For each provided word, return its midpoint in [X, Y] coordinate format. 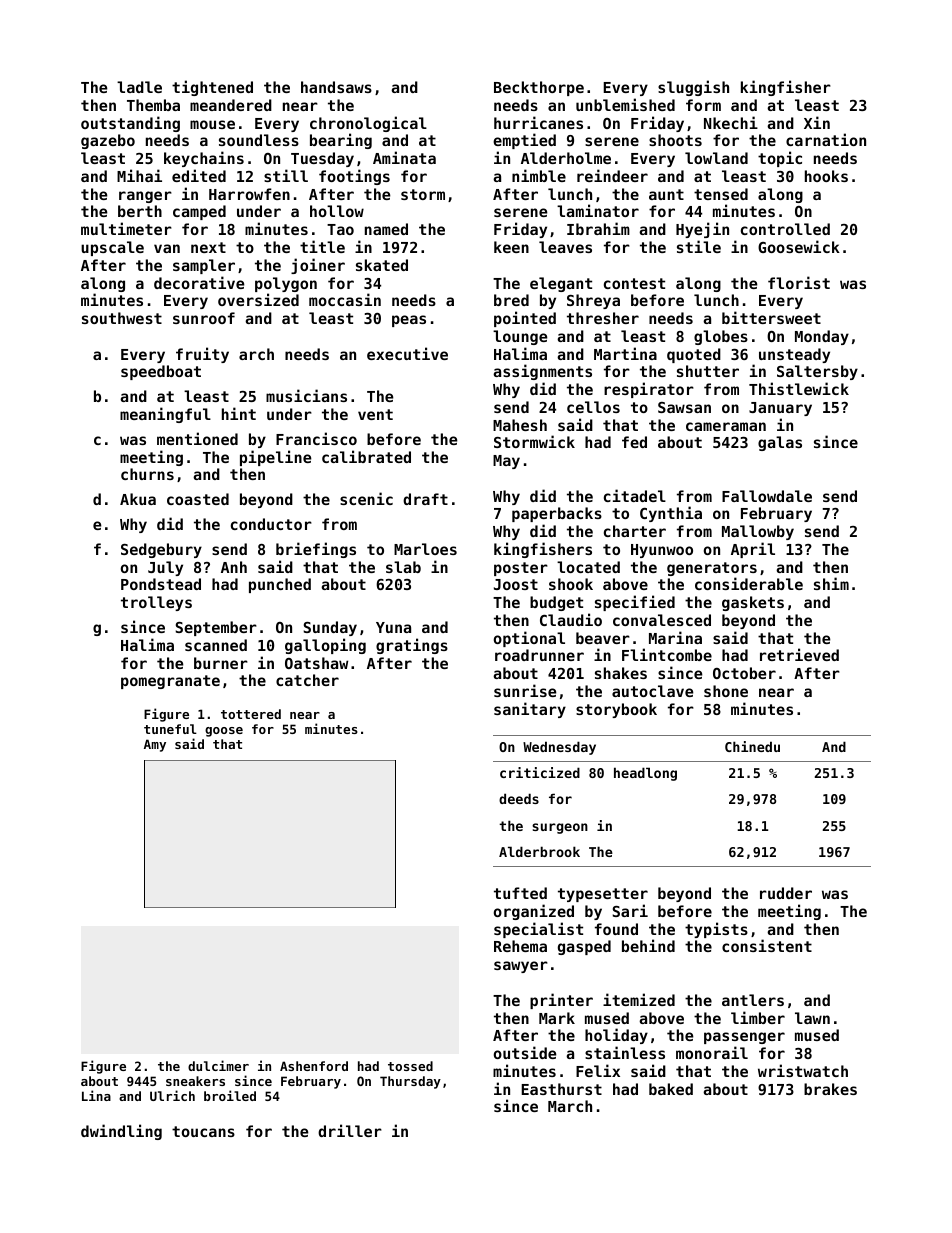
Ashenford [314, 1066]
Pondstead [161, 584]
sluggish [693, 88]
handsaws [336, 87]
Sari [630, 910]
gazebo [108, 141]
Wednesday [559, 748]
